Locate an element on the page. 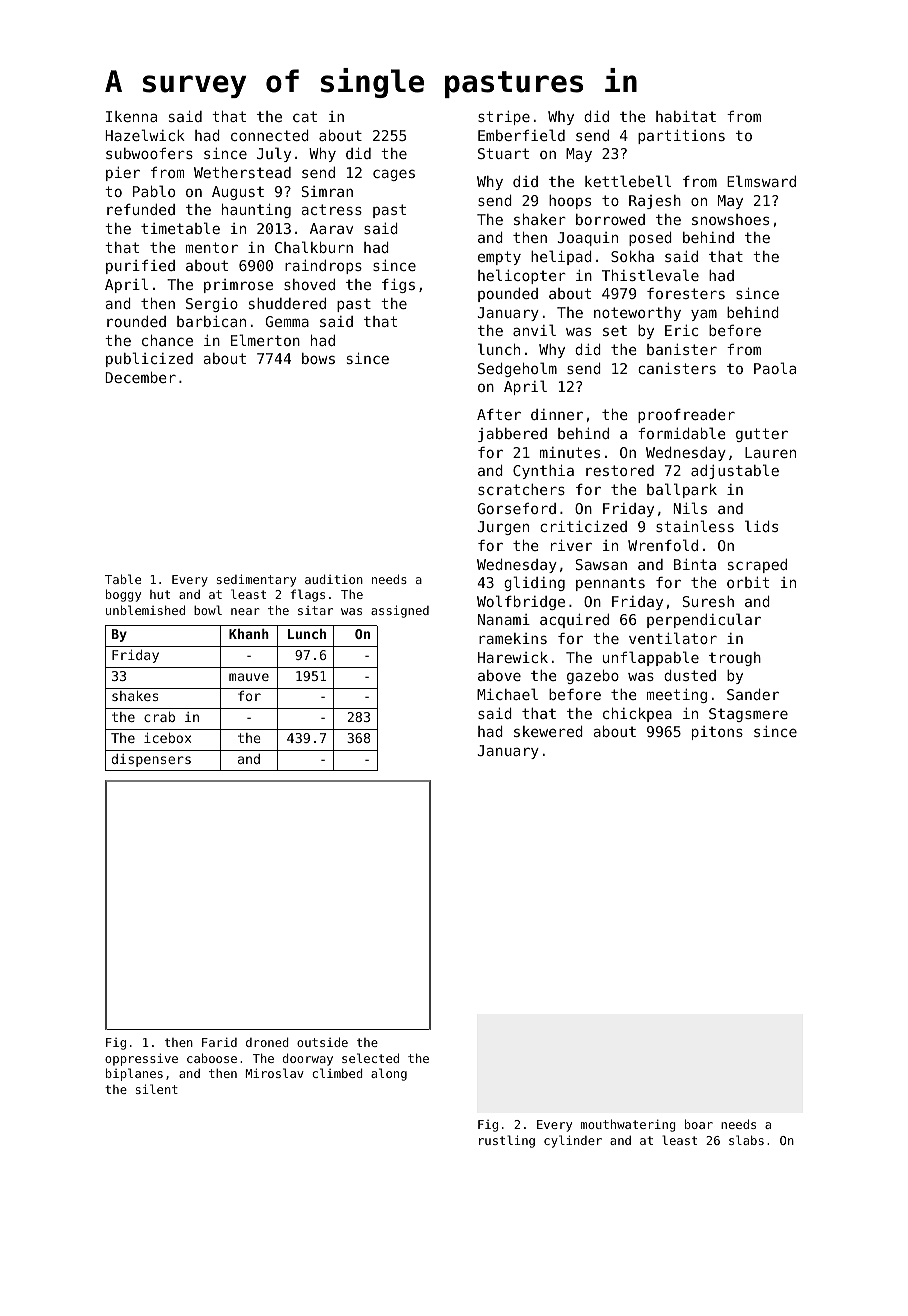 This image has width=908, height=1316. pitons is located at coordinates (717, 733).
